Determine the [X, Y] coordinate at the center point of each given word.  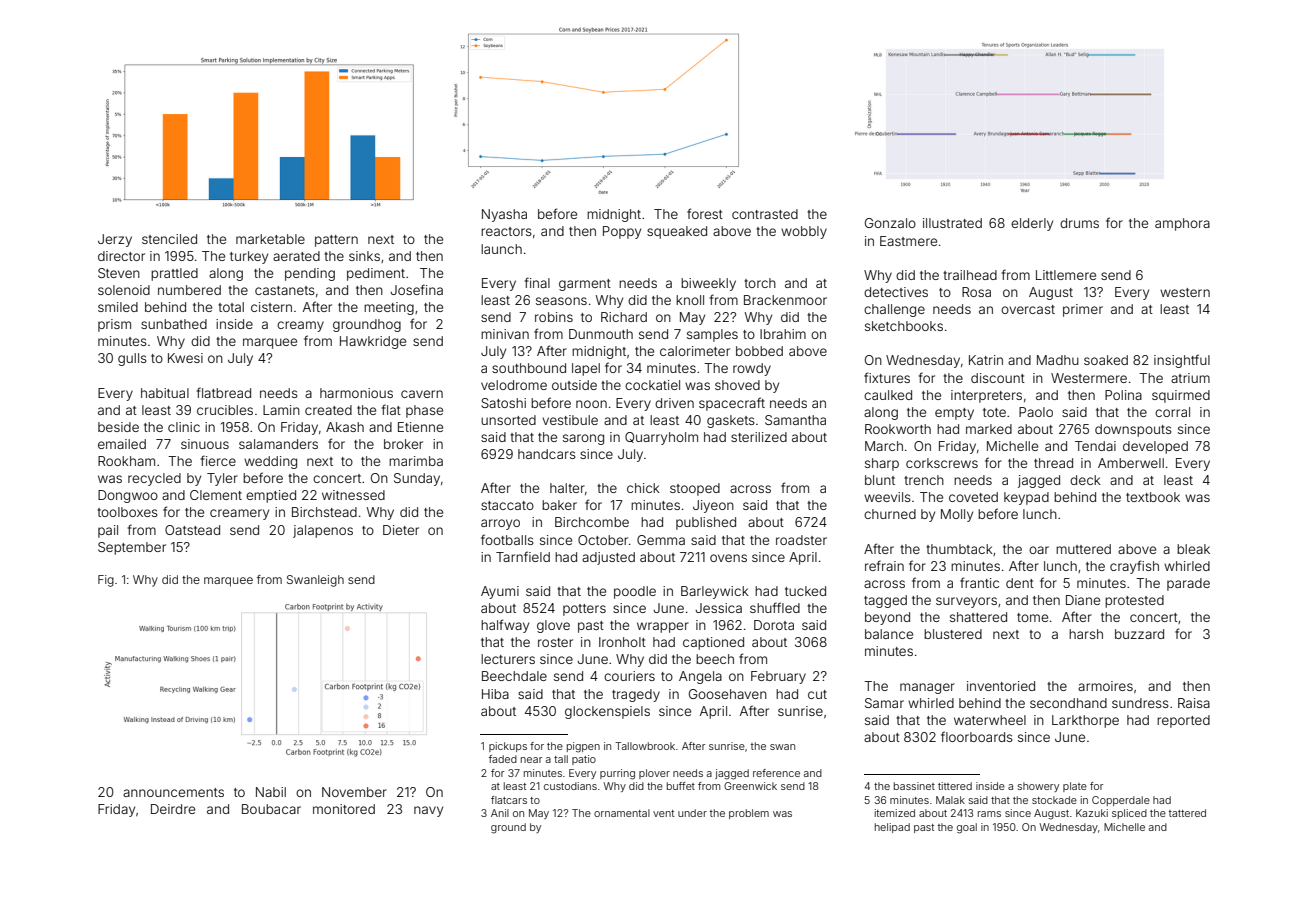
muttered [1083, 549]
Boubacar [271, 809]
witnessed [353, 495]
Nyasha [504, 215]
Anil [500, 813]
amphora [1182, 224]
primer [1083, 310]
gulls [132, 359]
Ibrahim [783, 334]
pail [108, 531]
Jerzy [115, 240]
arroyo [500, 524]
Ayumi [500, 592]
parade [1188, 584]
